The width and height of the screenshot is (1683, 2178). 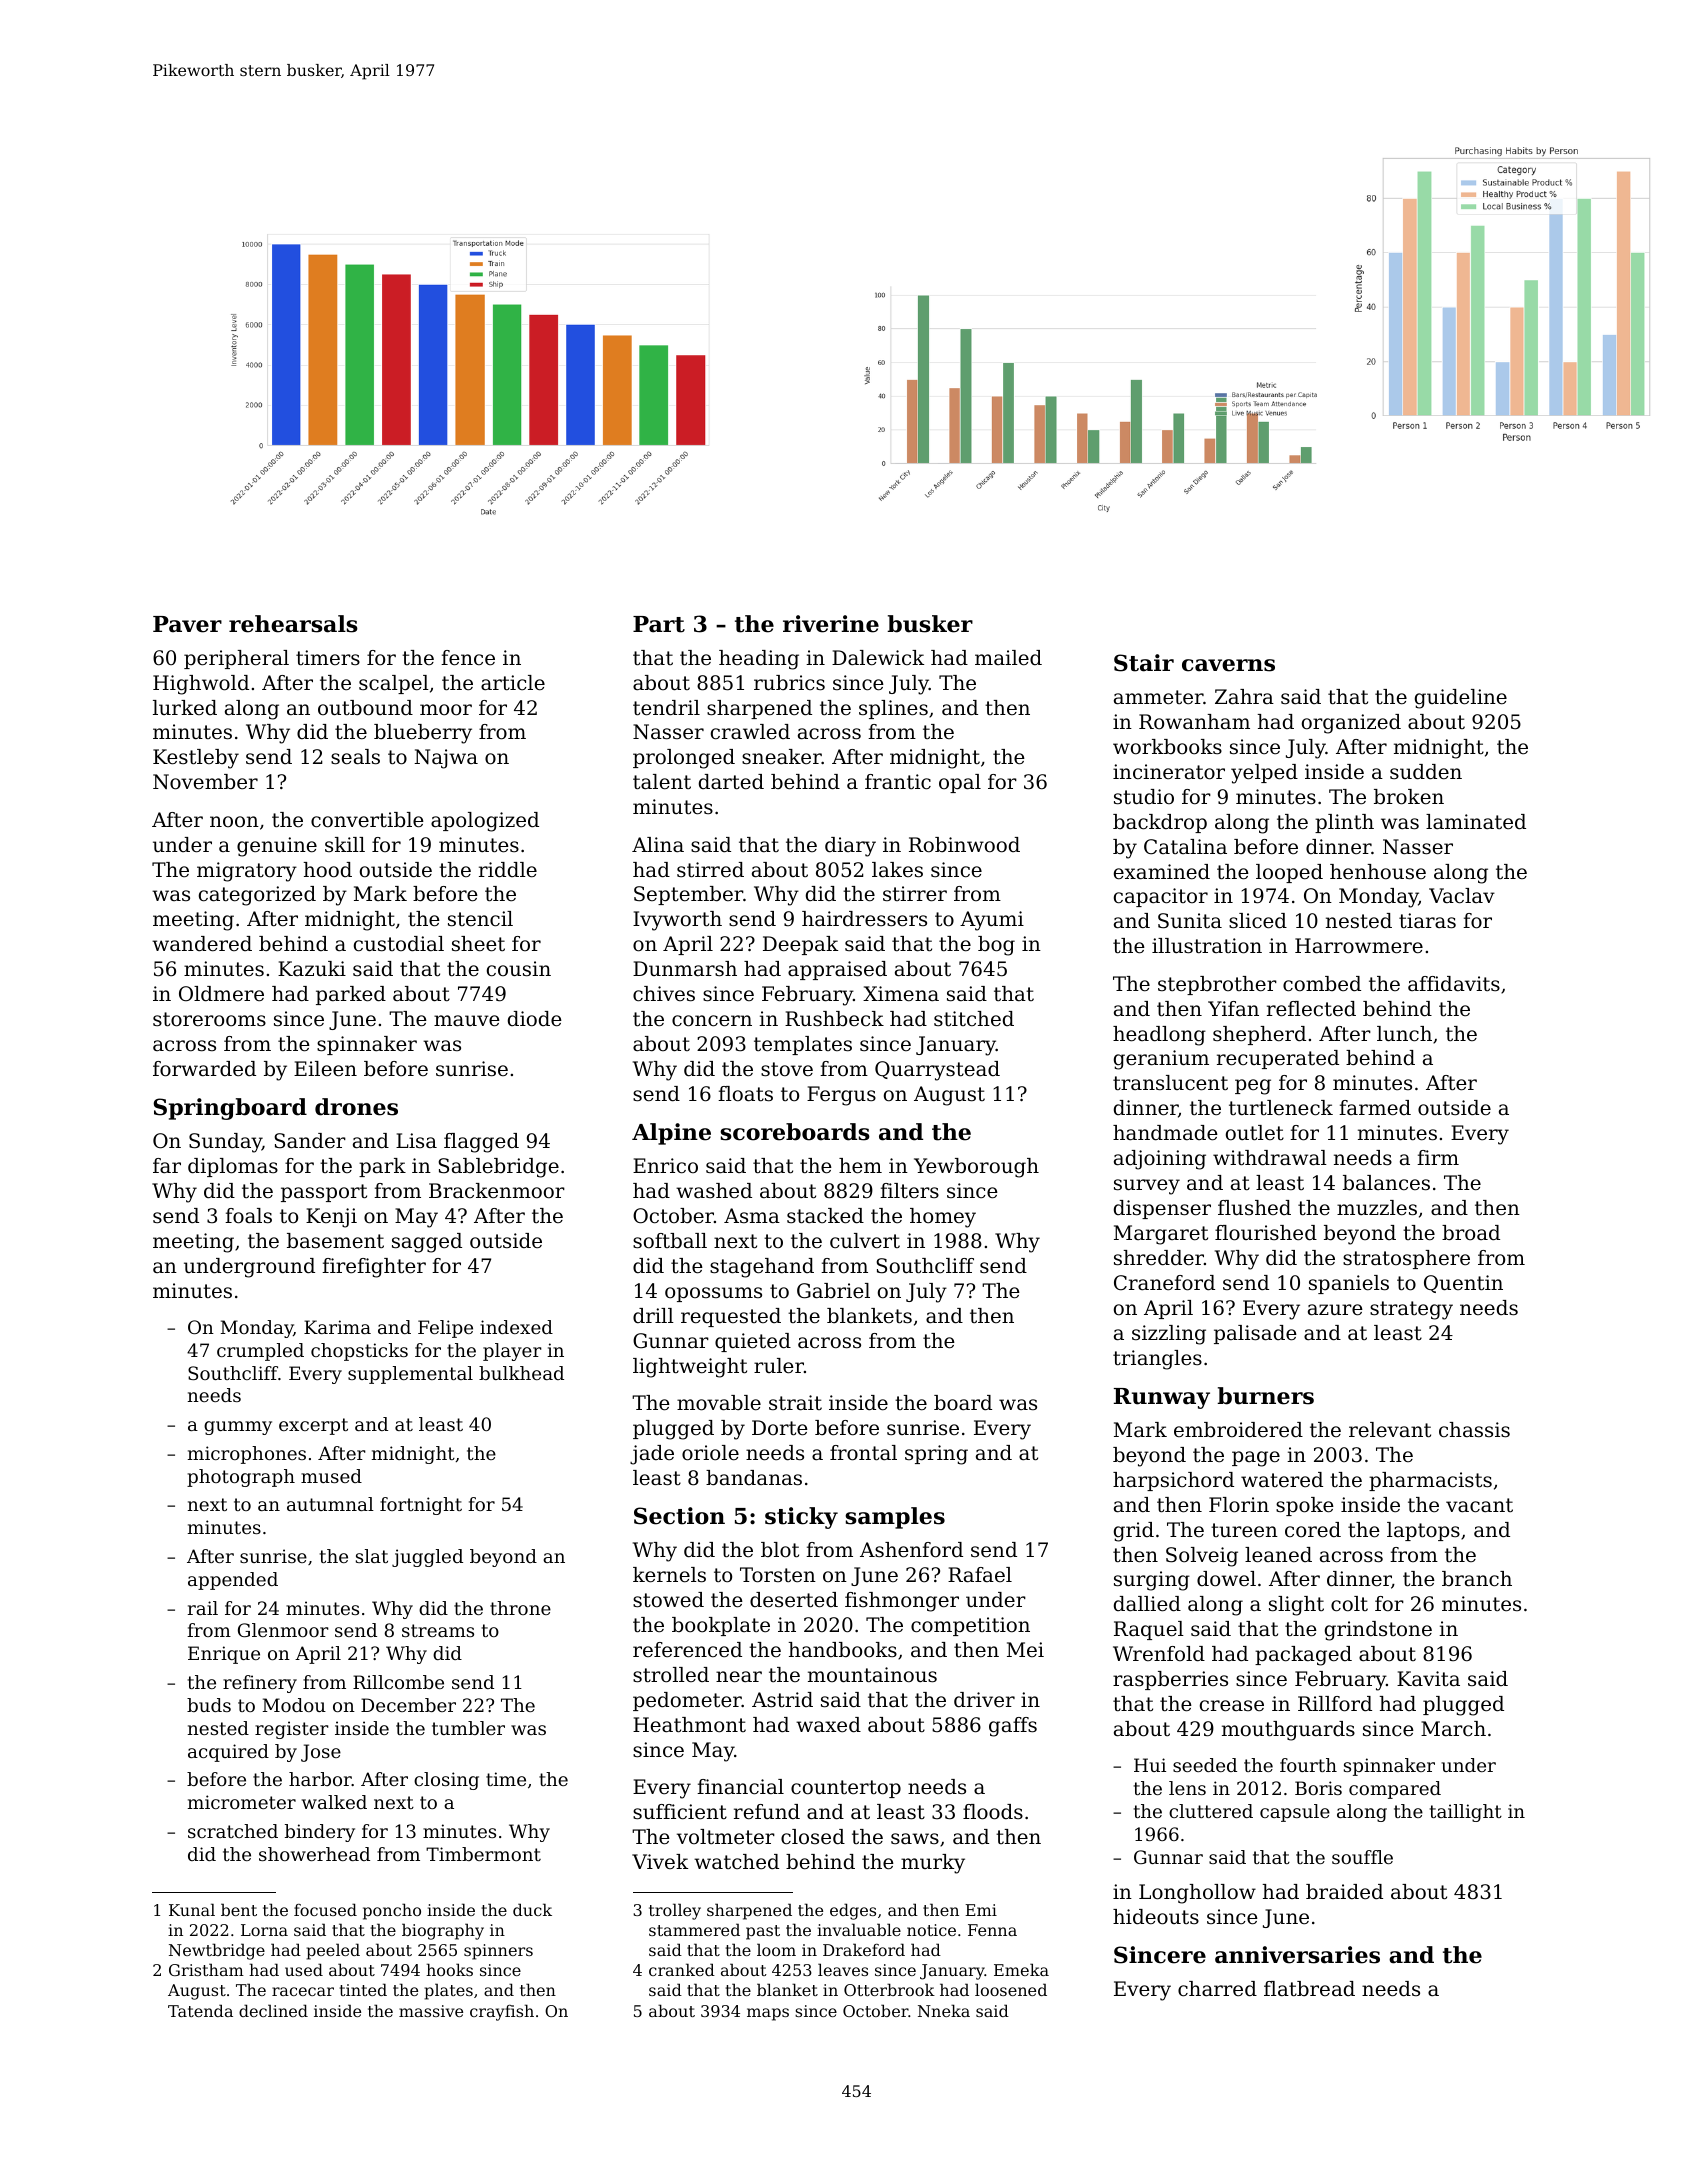 What do you see at coordinates (467, 1021) in the screenshot?
I see `mauve` at bounding box center [467, 1021].
